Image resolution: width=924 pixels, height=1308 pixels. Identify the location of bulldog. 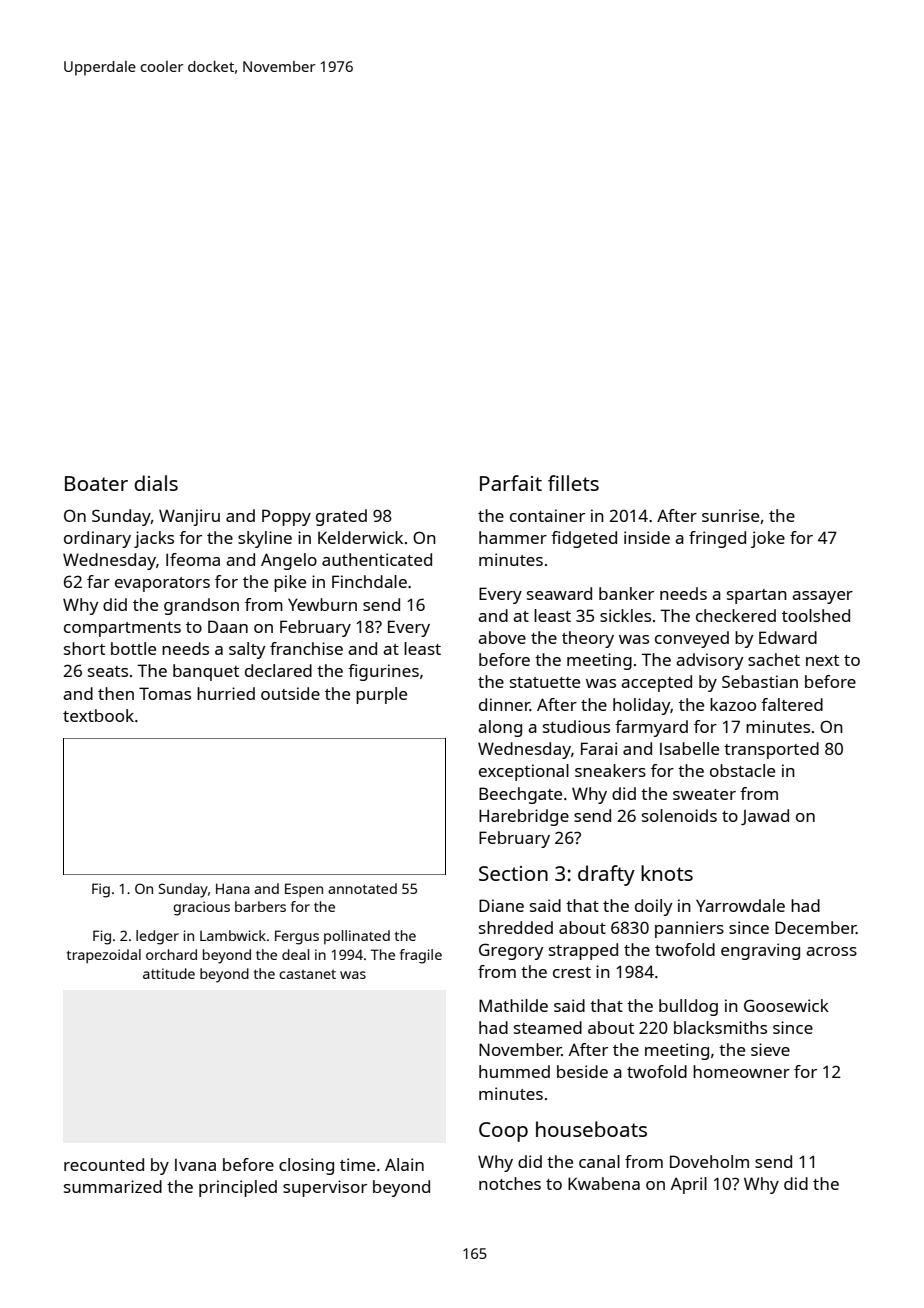
(688, 1007).
